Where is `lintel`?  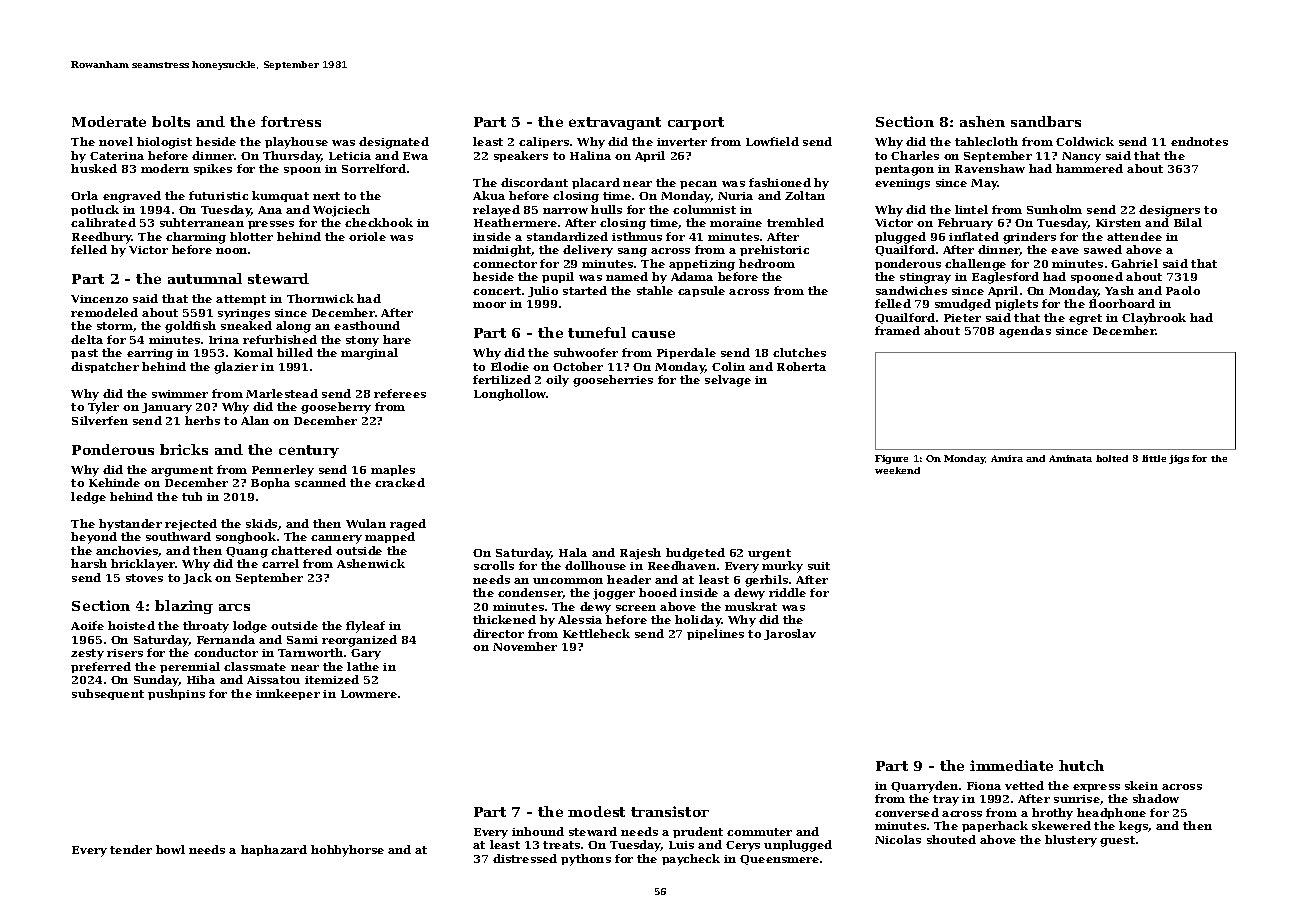
lintel is located at coordinates (971, 209).
